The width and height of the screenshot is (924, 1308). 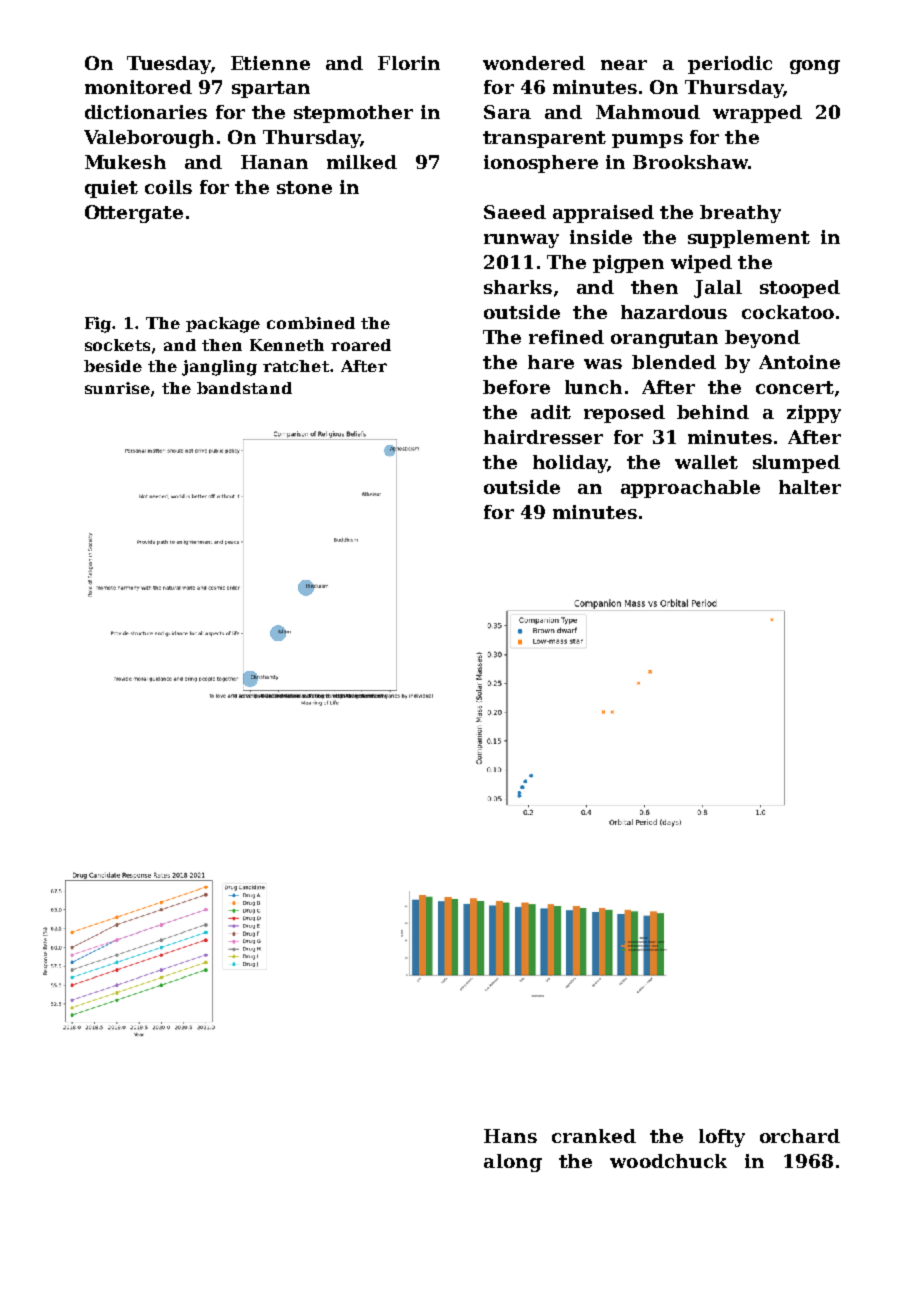 I want to click on gong, so click(x=815, y=67).
